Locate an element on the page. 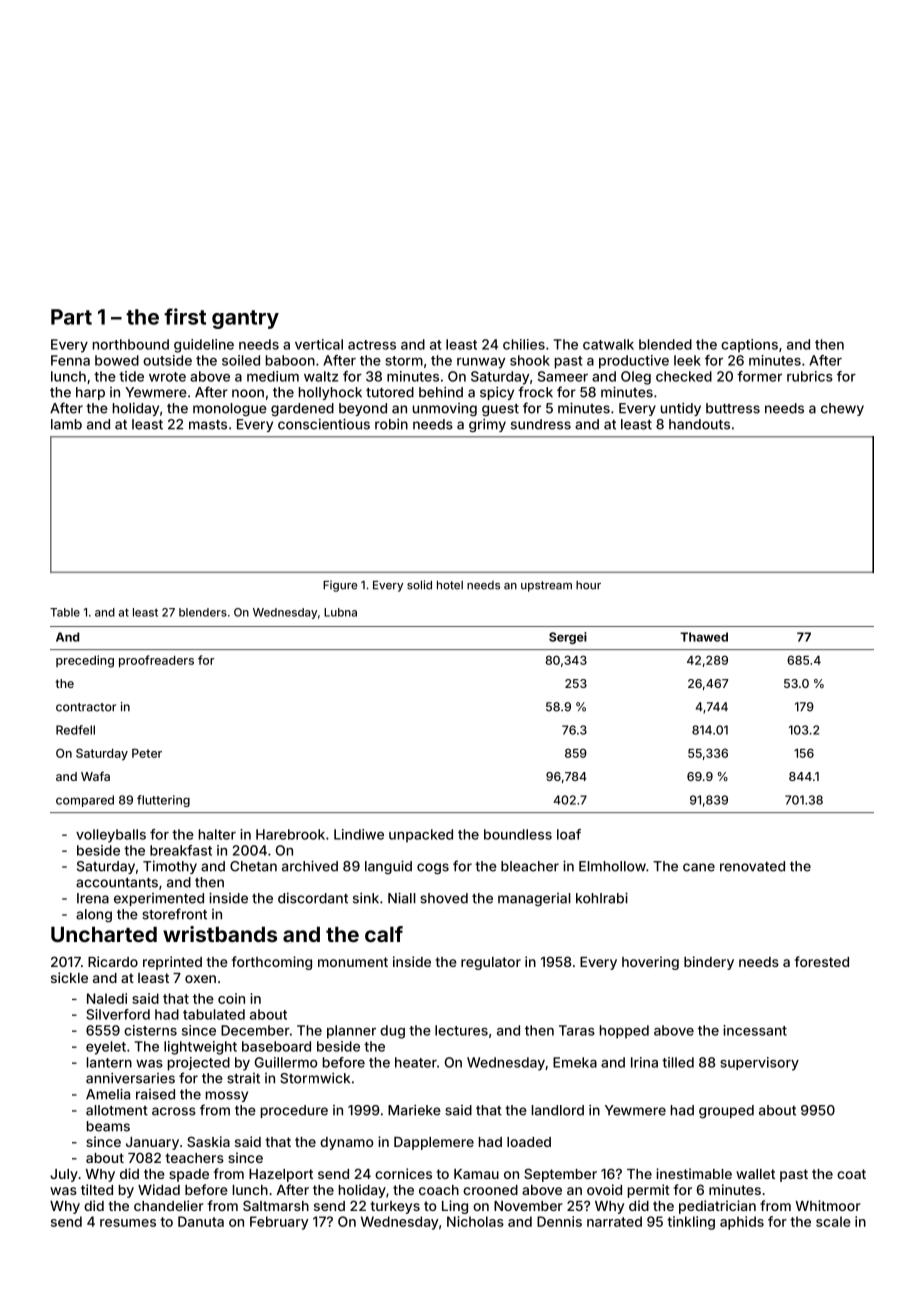  turkeys is located at coordinates (395, 1207).
